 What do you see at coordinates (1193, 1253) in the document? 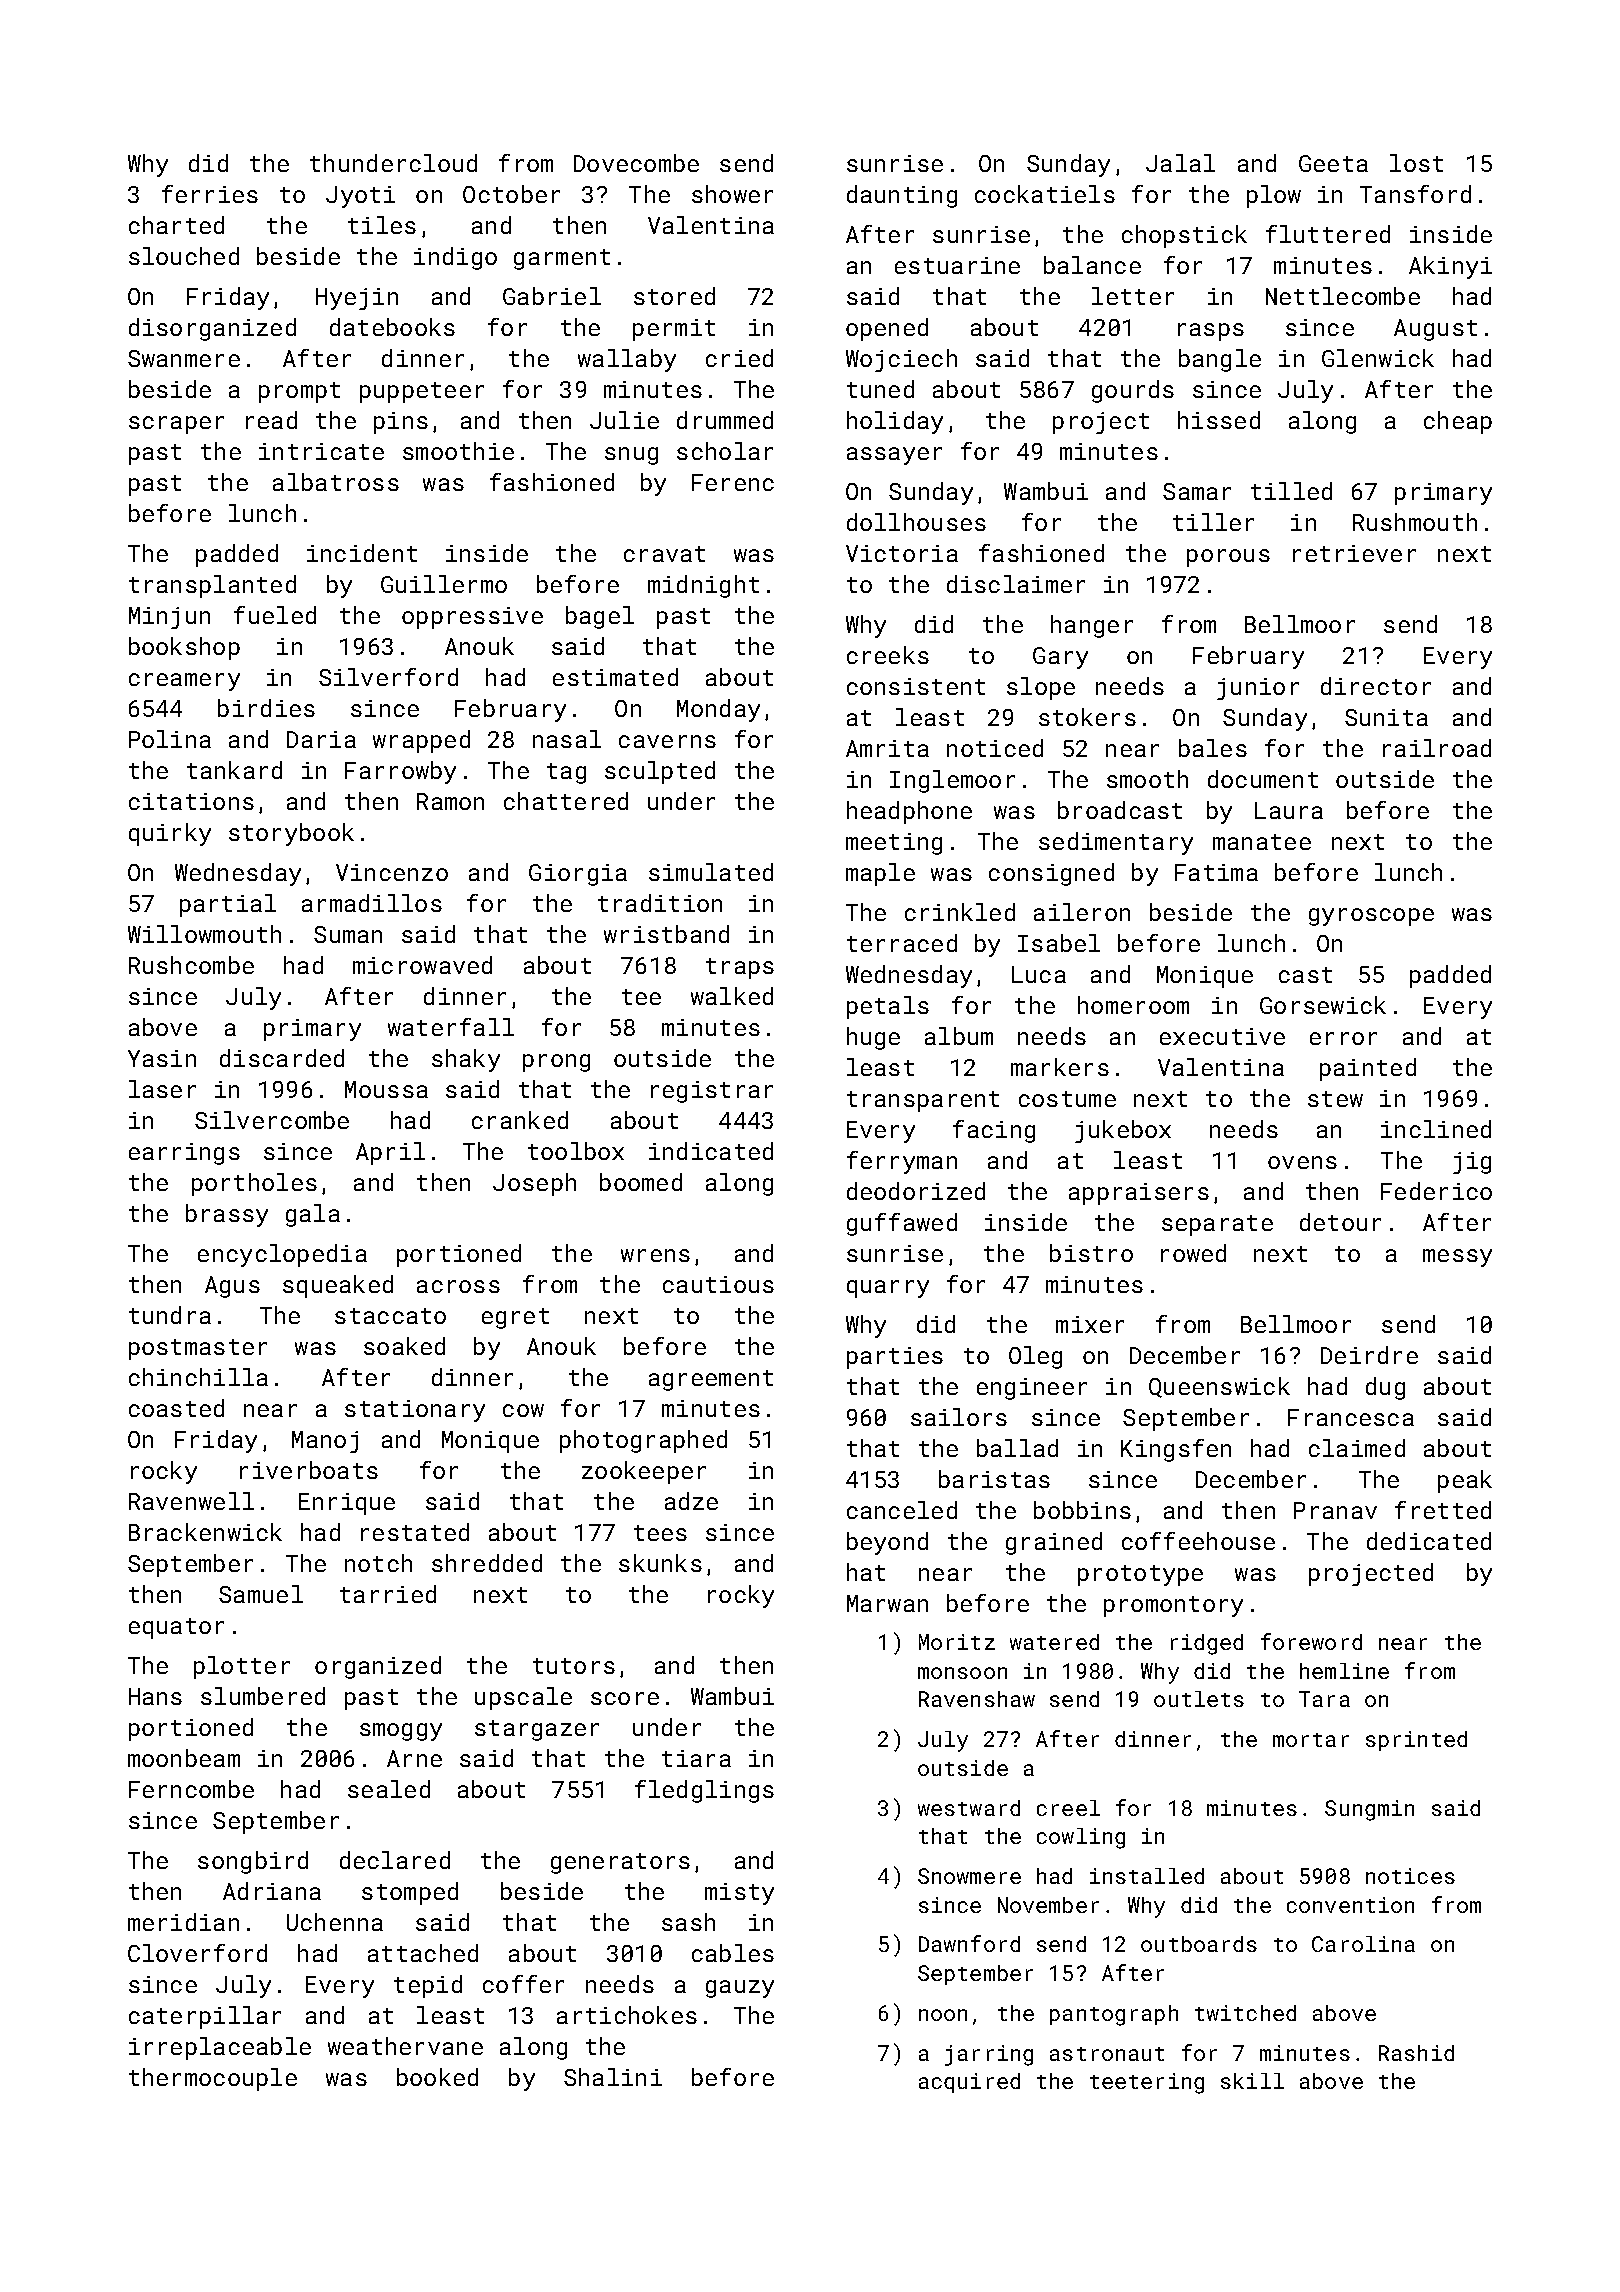
I see `rowed` at bounding box center [1193, 1253].
